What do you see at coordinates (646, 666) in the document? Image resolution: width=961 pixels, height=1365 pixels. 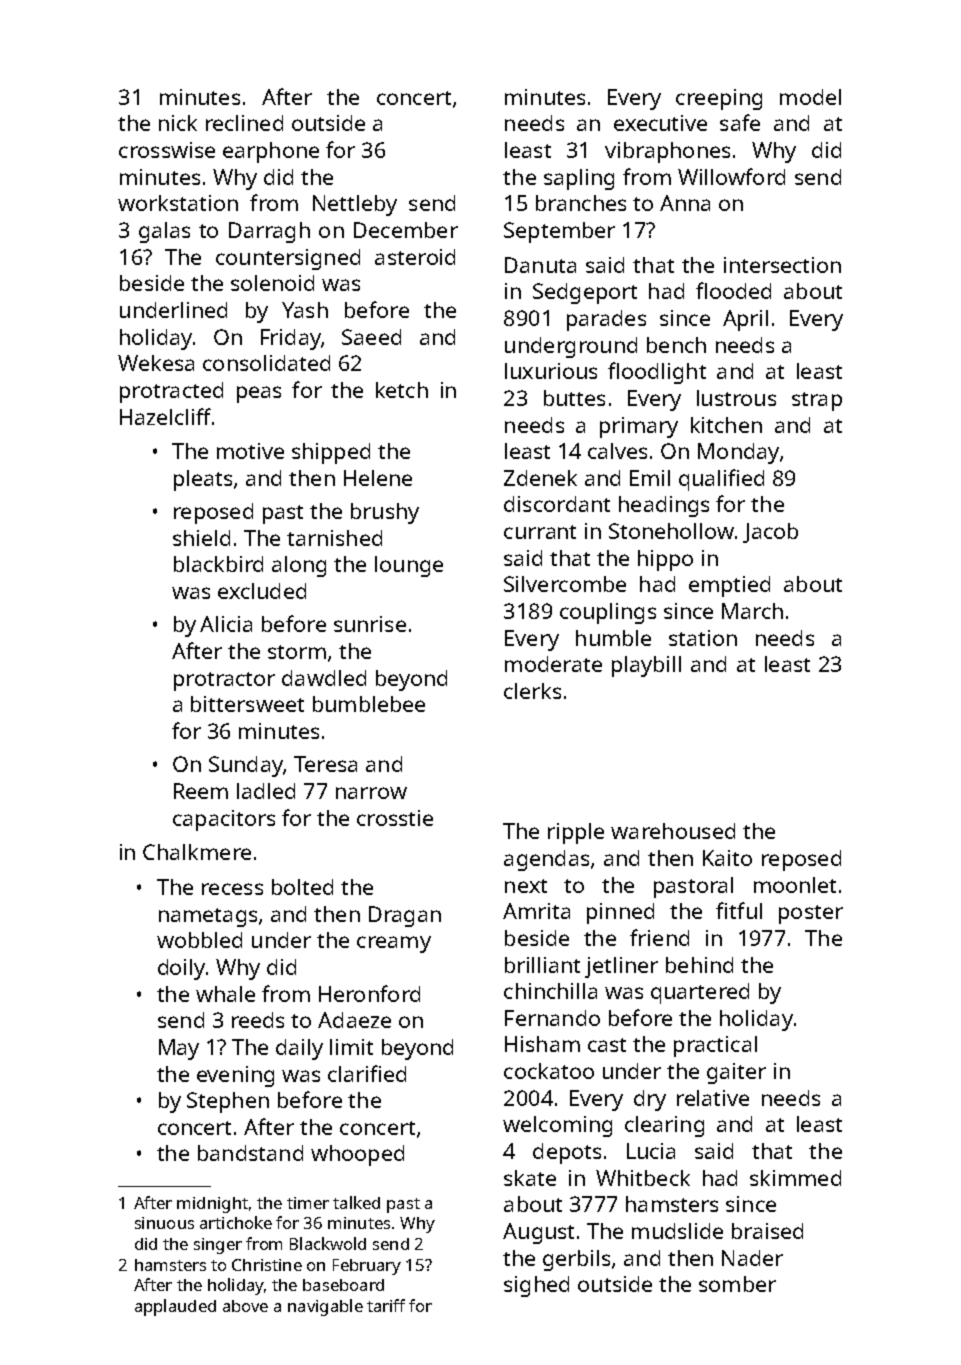 I see `playbill` at bounding box center [646, 666].
